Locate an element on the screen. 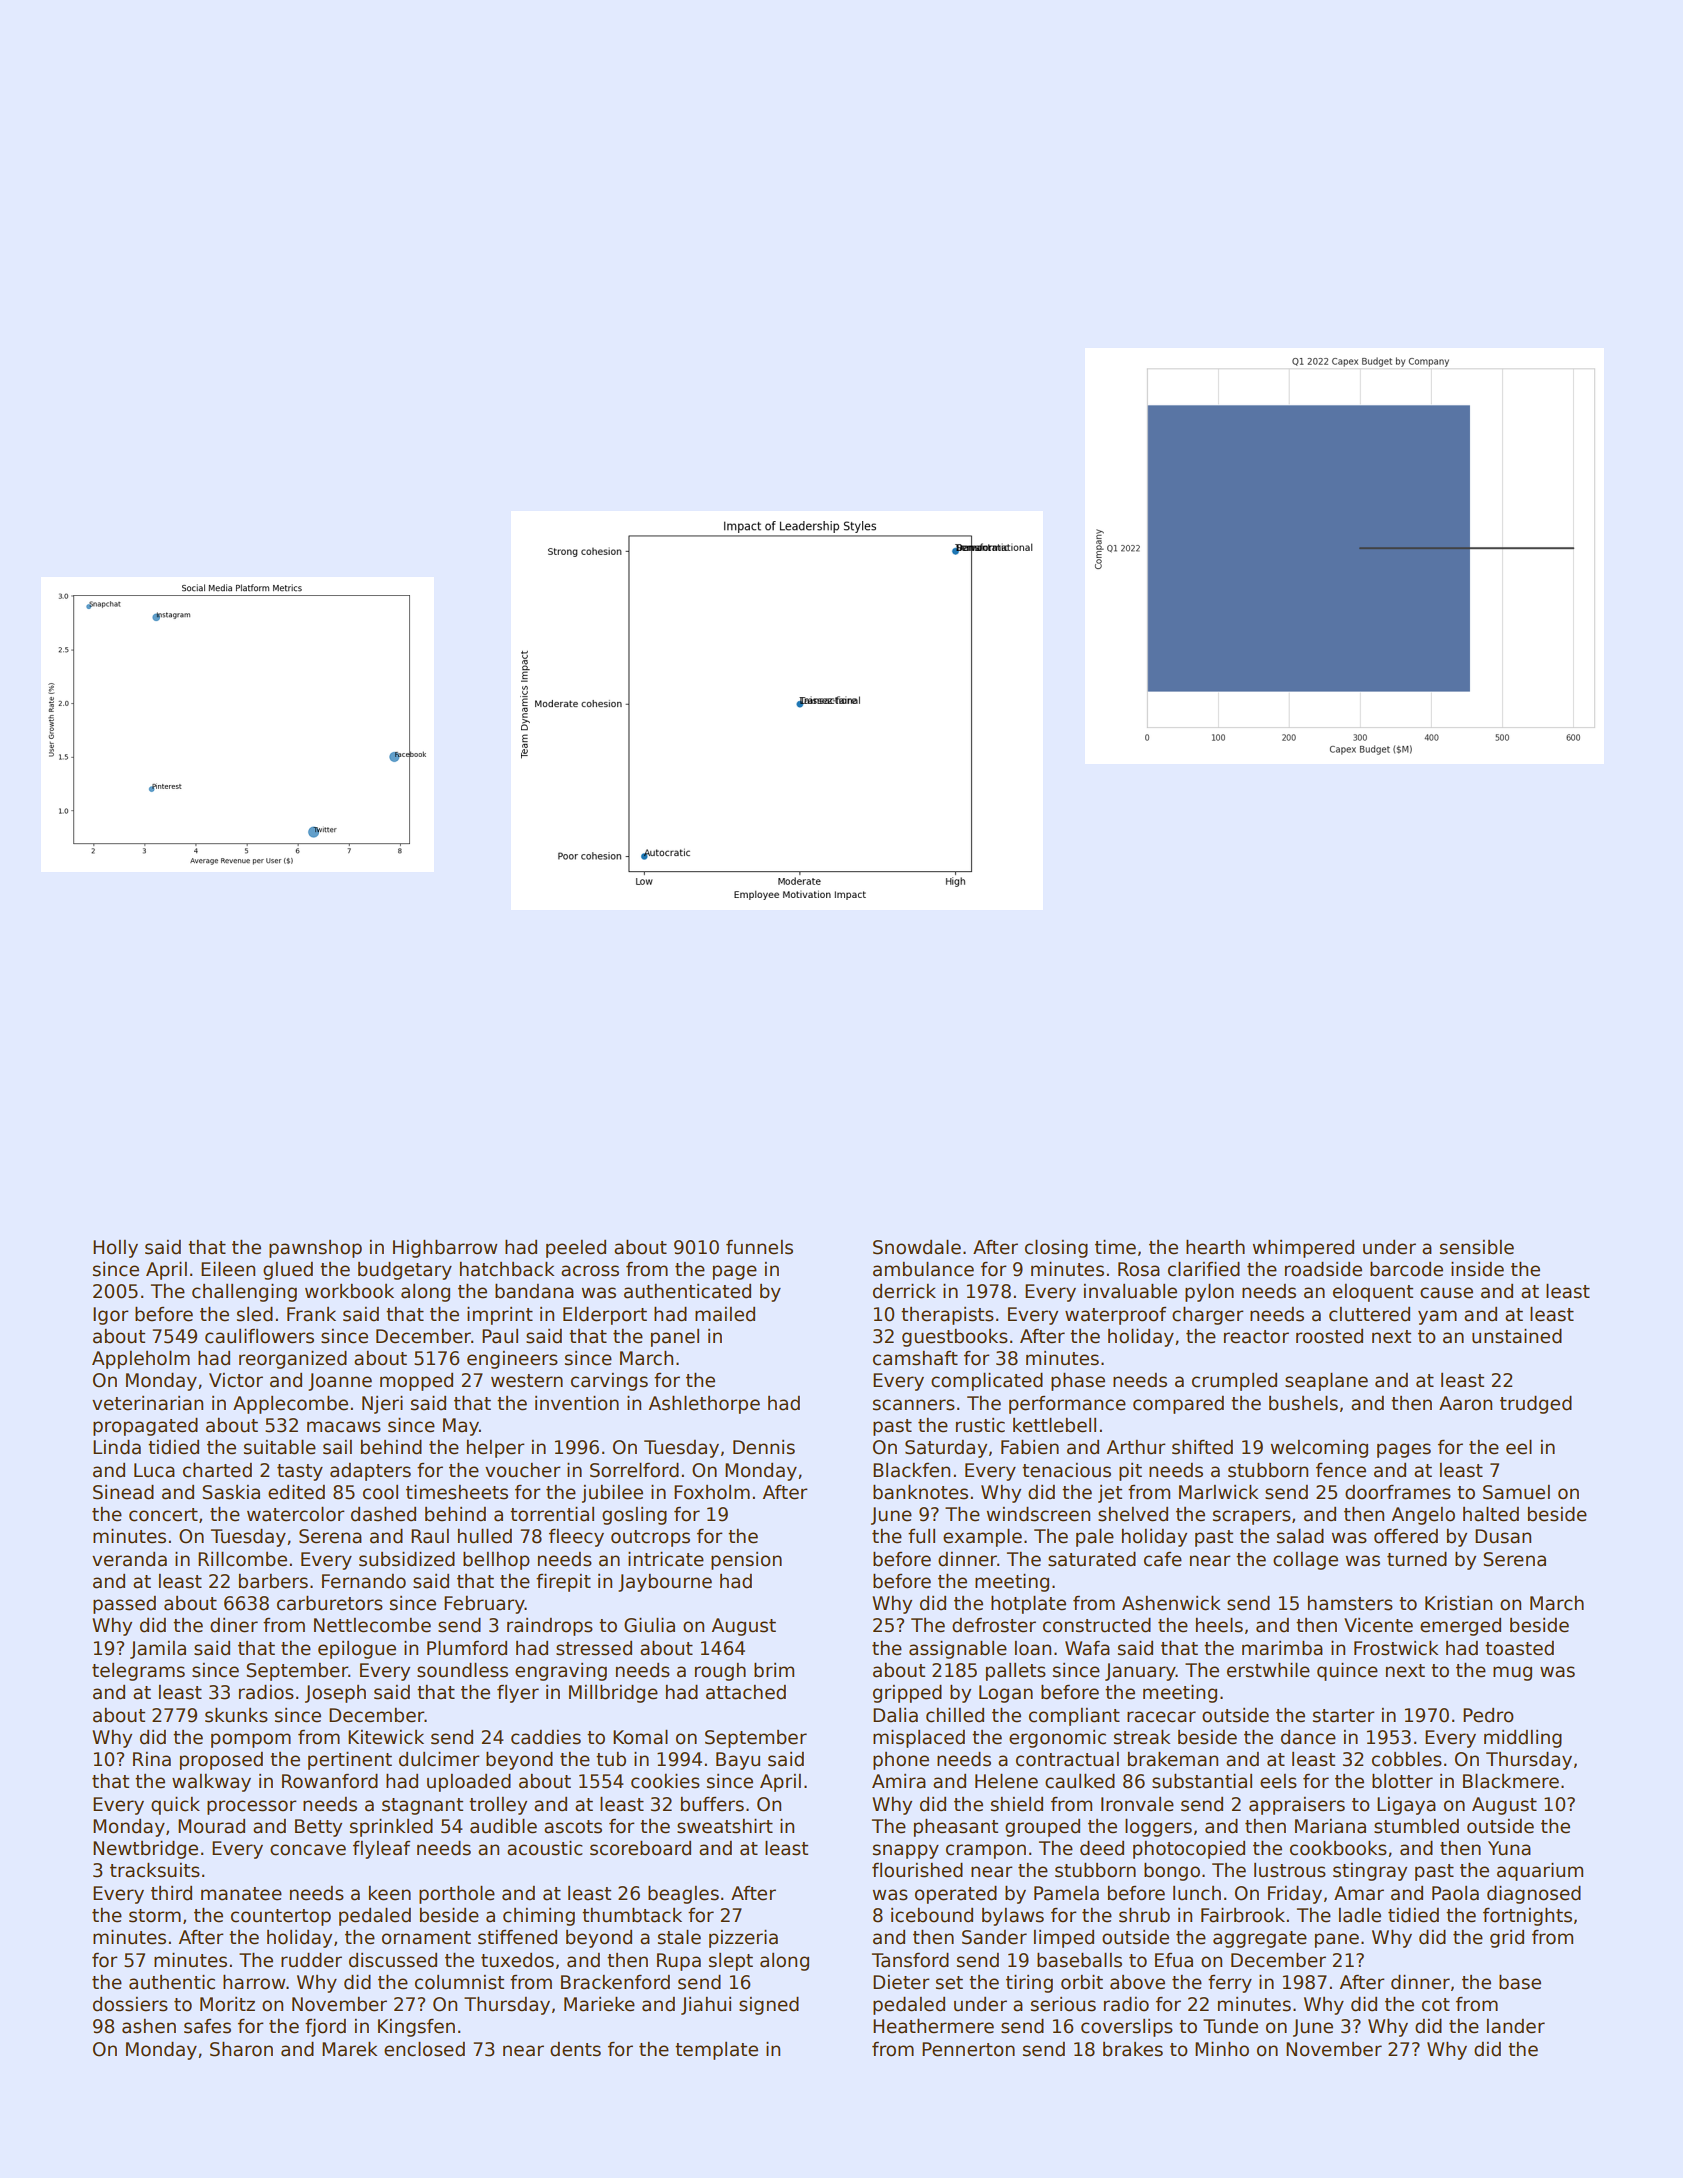  Sharon is located at coordinates (241, 2049).
